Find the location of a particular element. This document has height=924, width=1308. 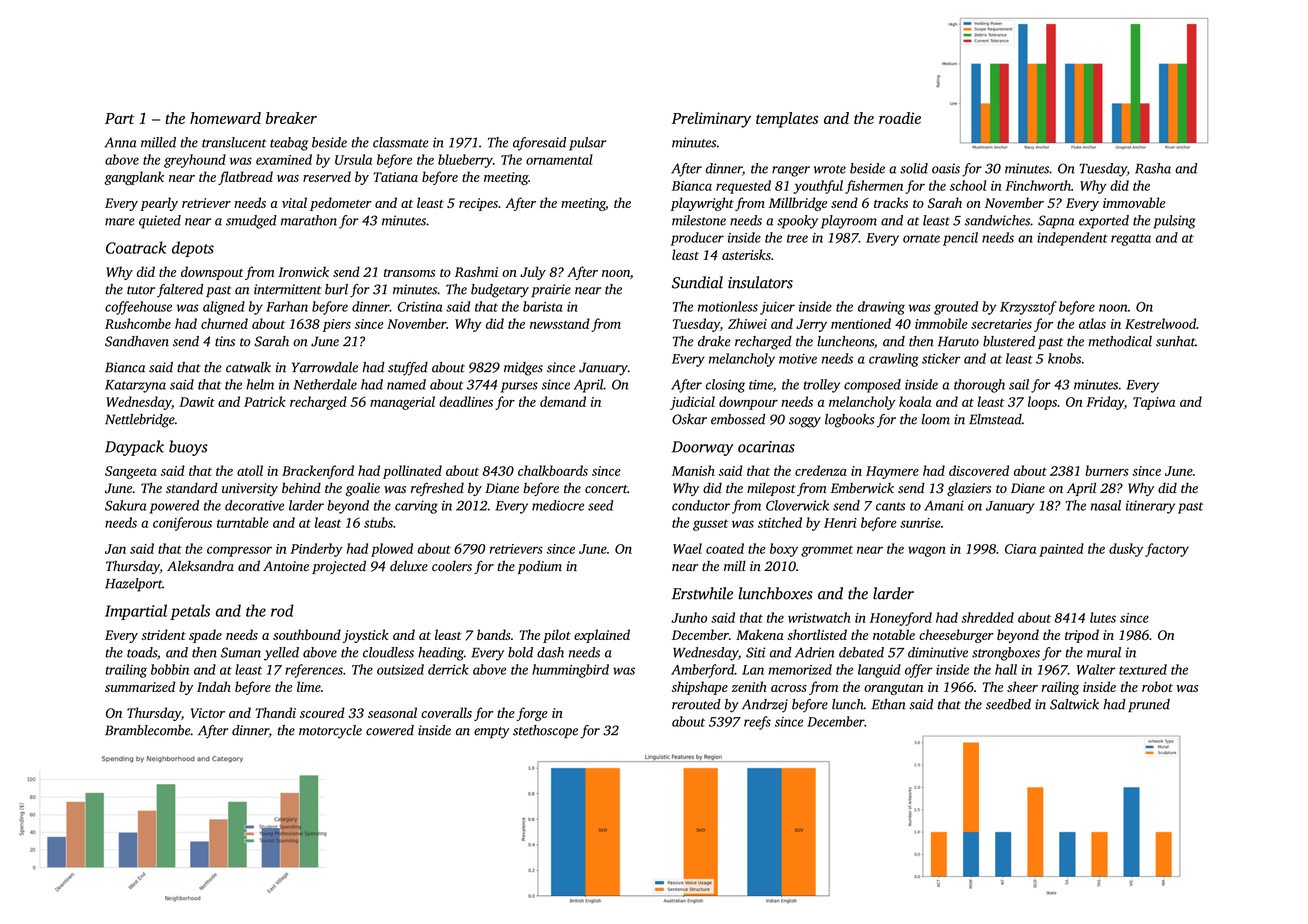

lutes is located at coordinates (1103, 617).
